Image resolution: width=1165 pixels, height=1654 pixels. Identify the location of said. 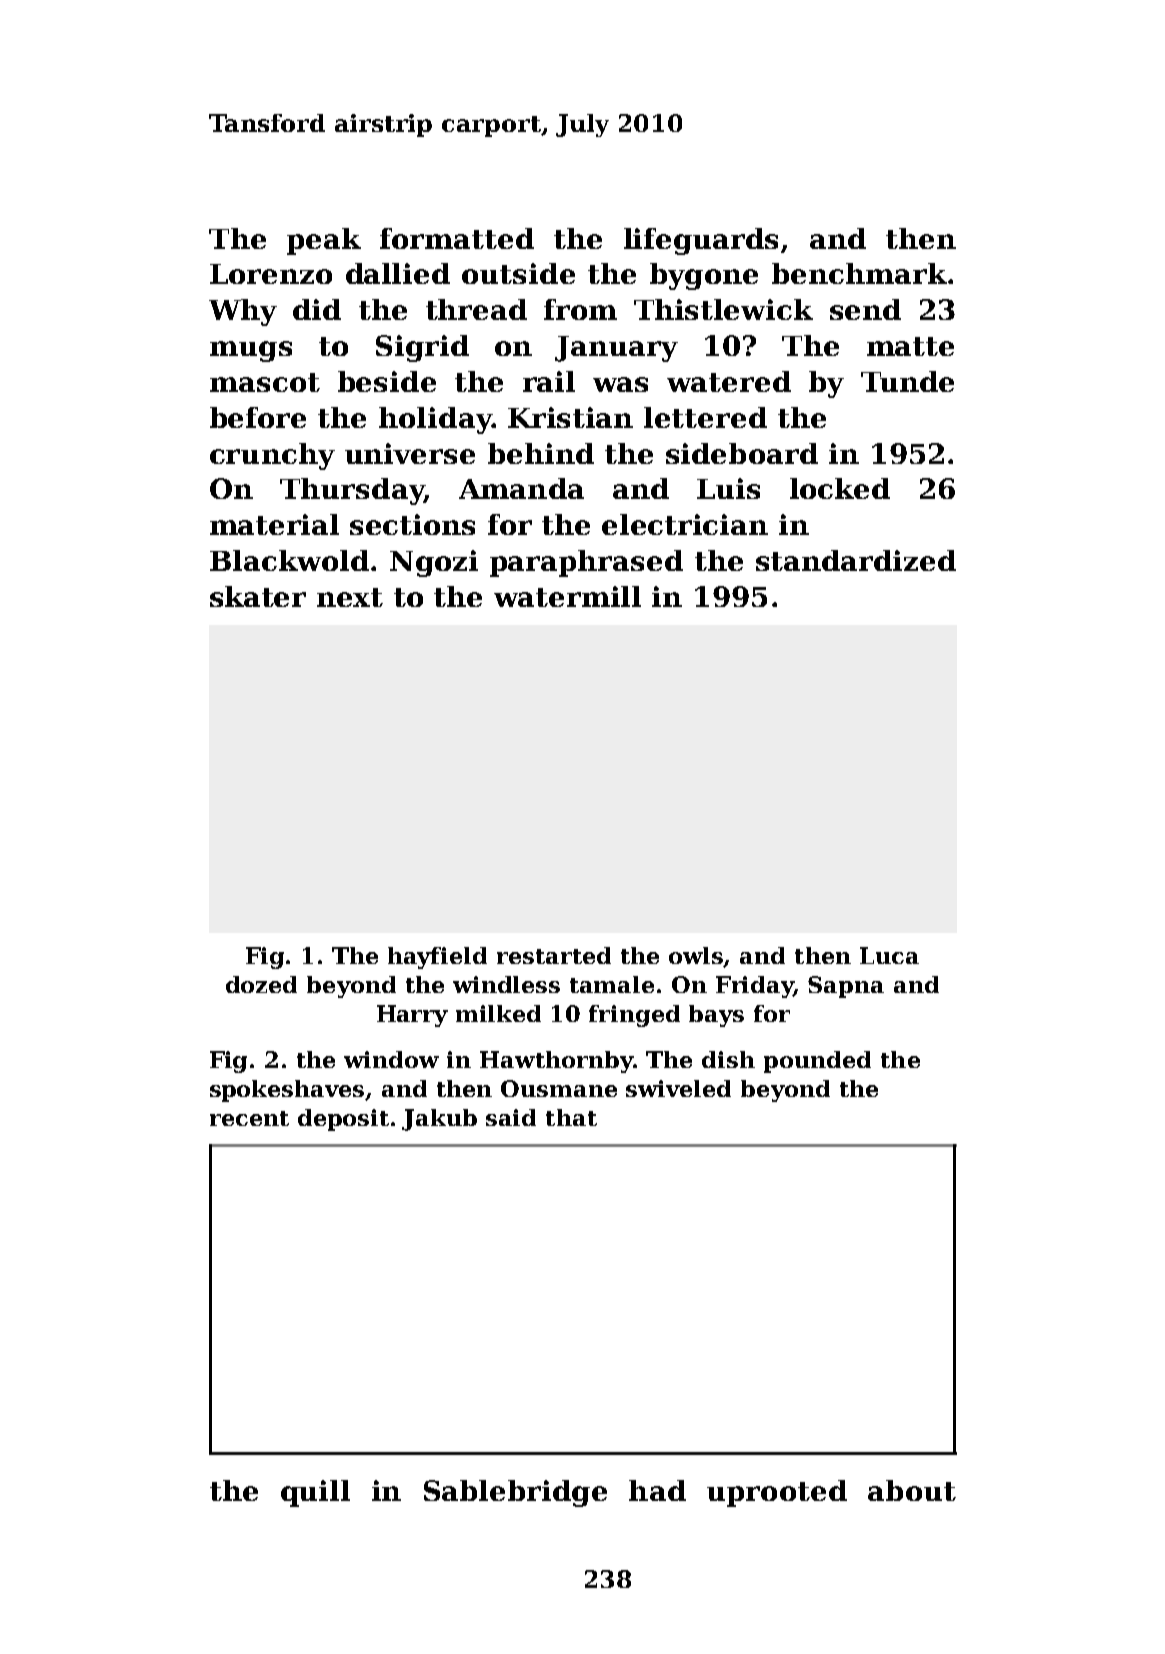
(511, 1117).
